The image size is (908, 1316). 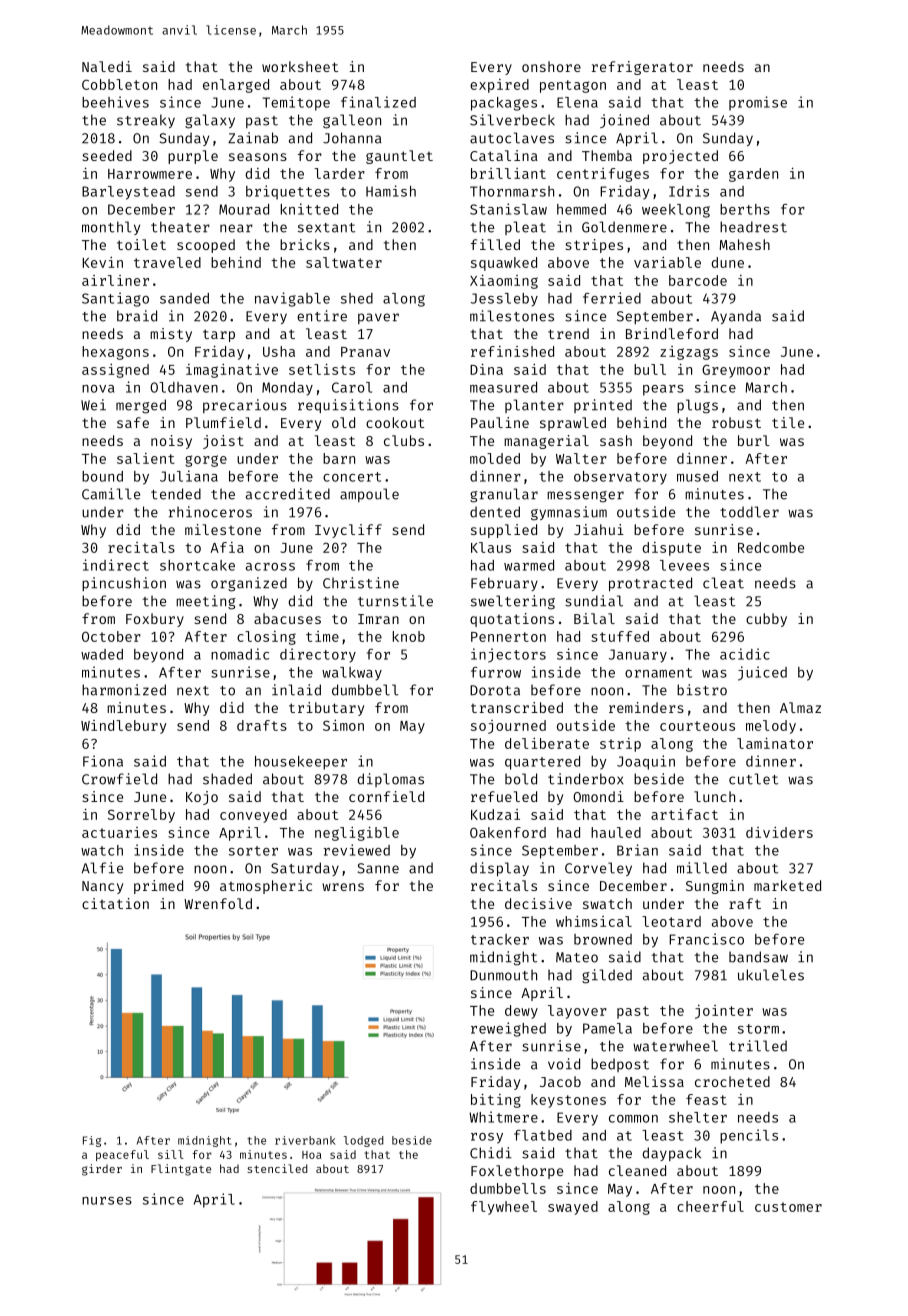 I want to click on finalized, so click(x=378, y=102).
